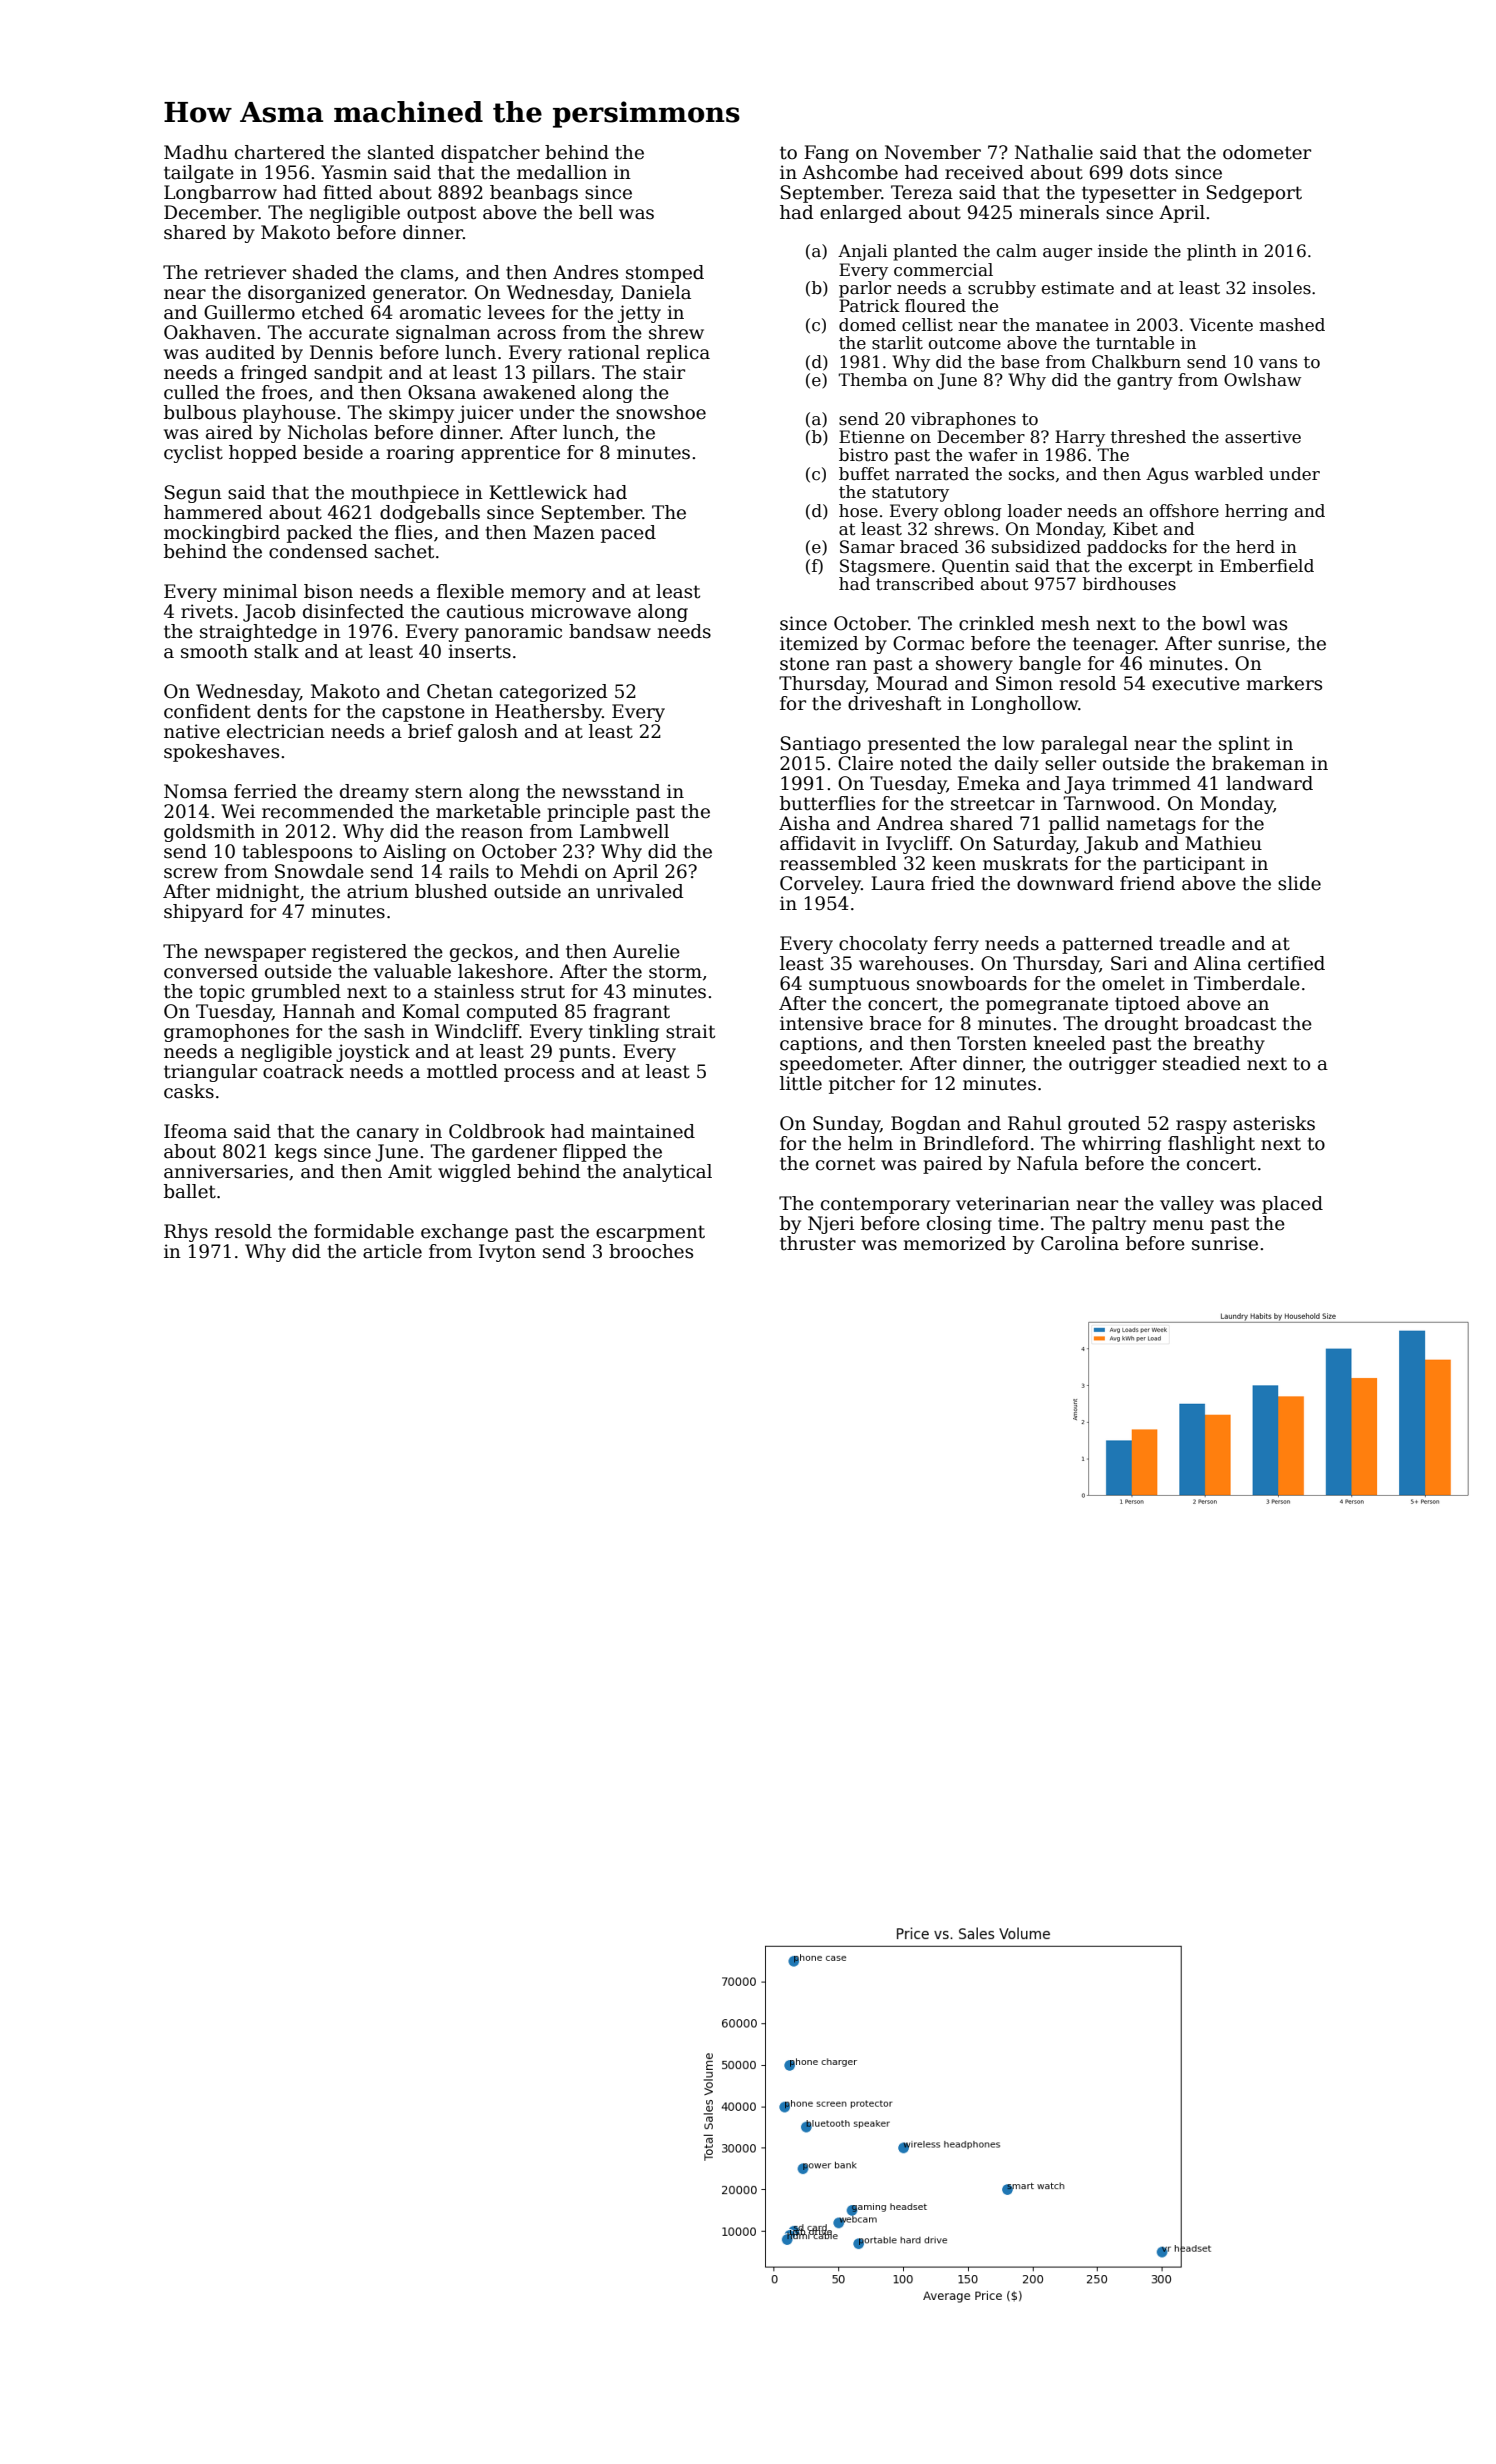 This screenshot has height=2464, width=1496. What do you see at coordinates (307, 294) in the screenshot?
I see `disorganized` at bounding box center [307, 294].
